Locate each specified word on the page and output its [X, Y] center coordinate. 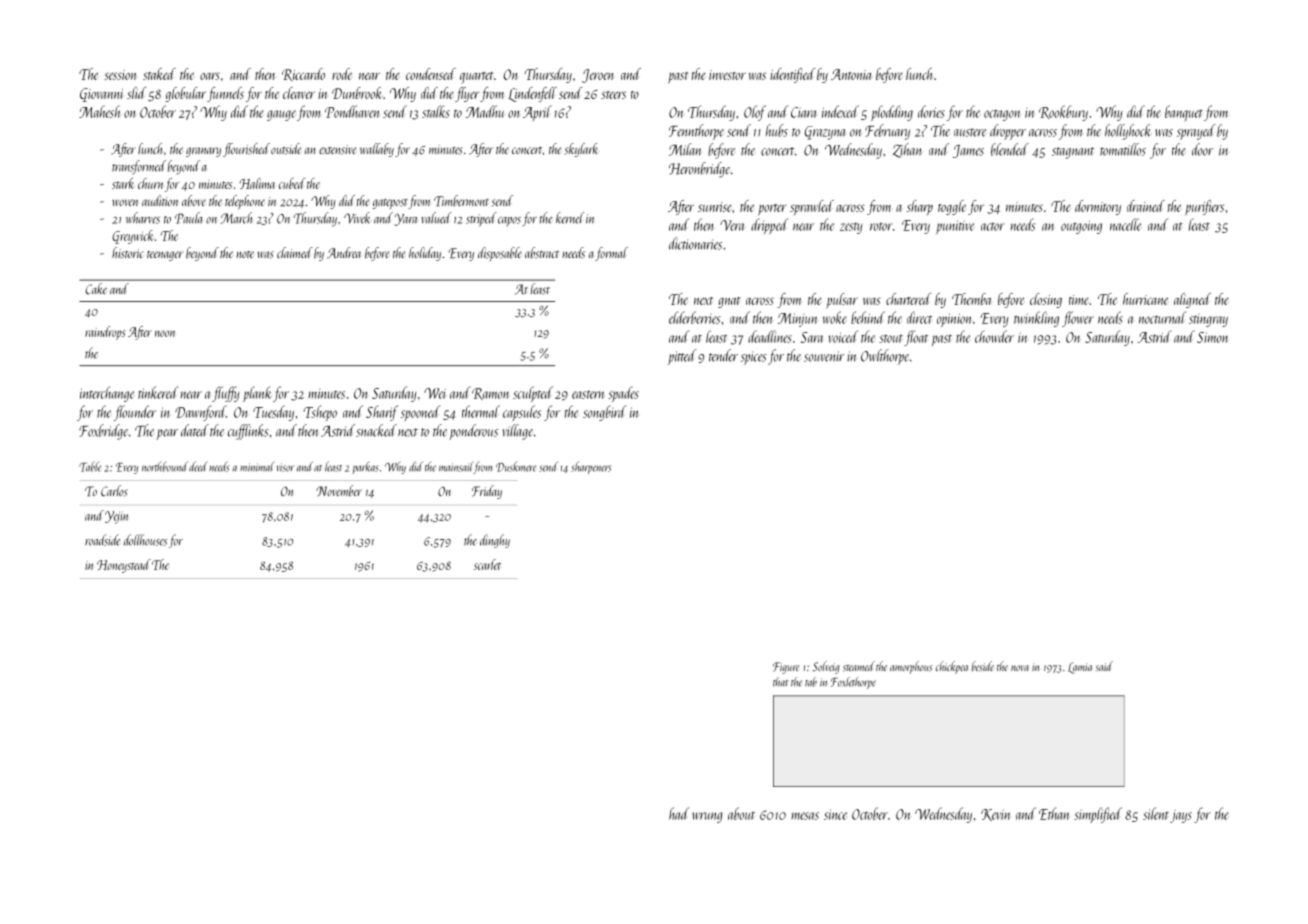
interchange [107, 394]
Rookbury [1063, 113]
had [679, 813]
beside [982, 666]
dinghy [495, 541]
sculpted [533, 394]
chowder [994, 336]
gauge [281, 115]
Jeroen [597, 76]
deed [198, 466]
